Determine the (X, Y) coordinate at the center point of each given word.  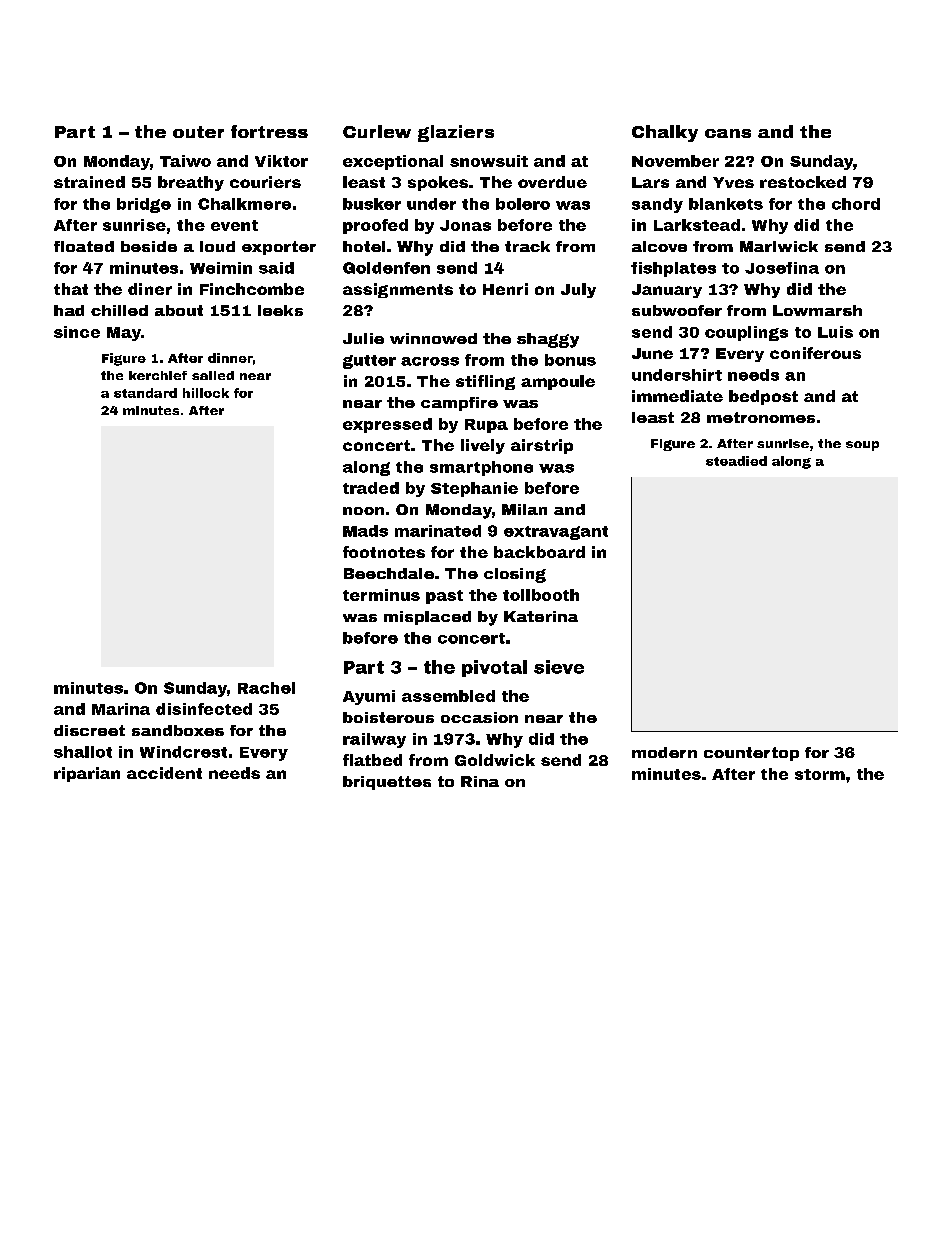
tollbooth (541, 595)
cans (728, 133)
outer (198, 132)
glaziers (456, 133)
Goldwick (495, 760)
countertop (751, 754)
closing (515, 575)
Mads (365, 531)
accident (164, 773)
